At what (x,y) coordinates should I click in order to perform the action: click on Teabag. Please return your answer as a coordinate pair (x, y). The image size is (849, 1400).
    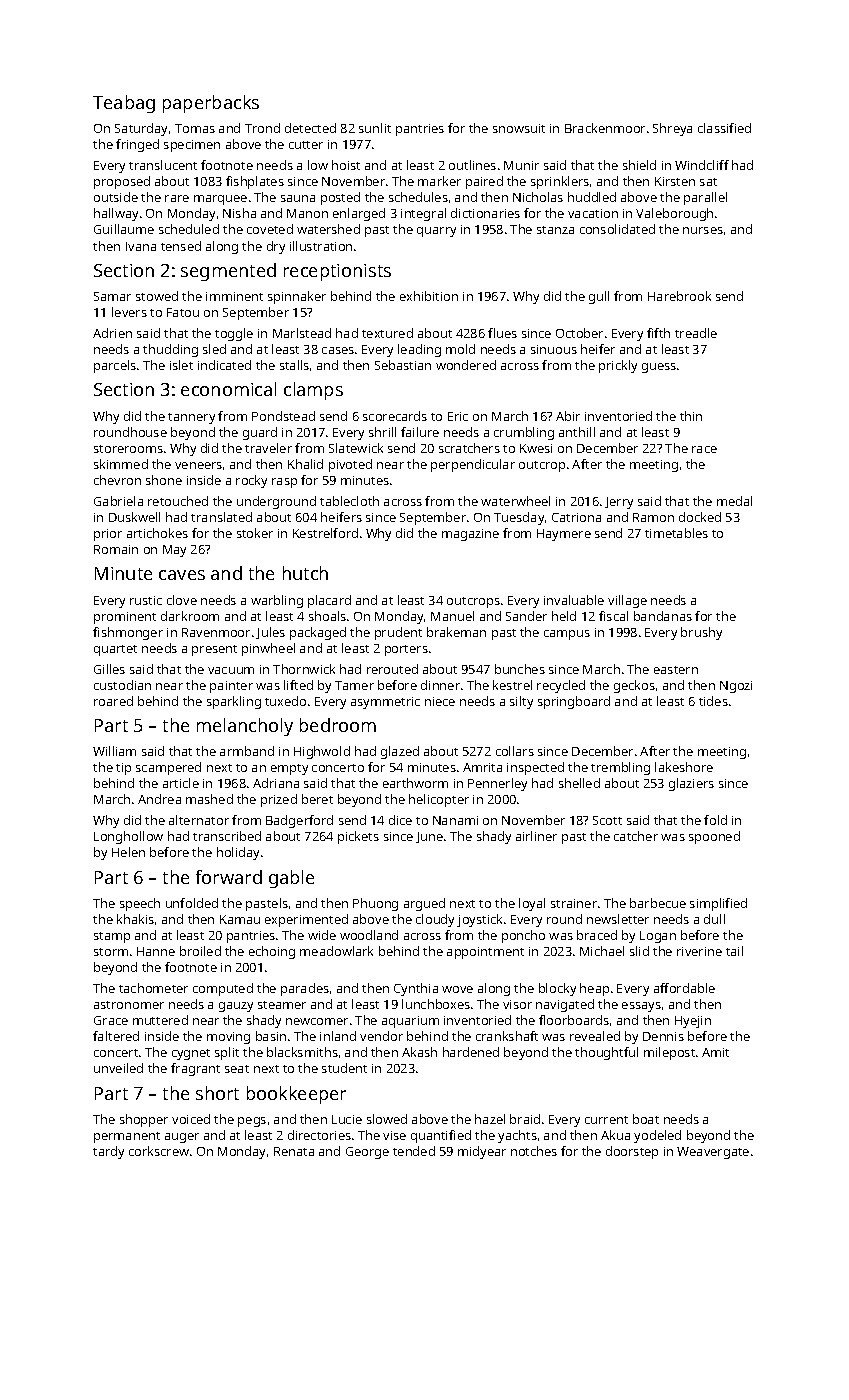
    Looking at the image, I should click on (124, 104).
